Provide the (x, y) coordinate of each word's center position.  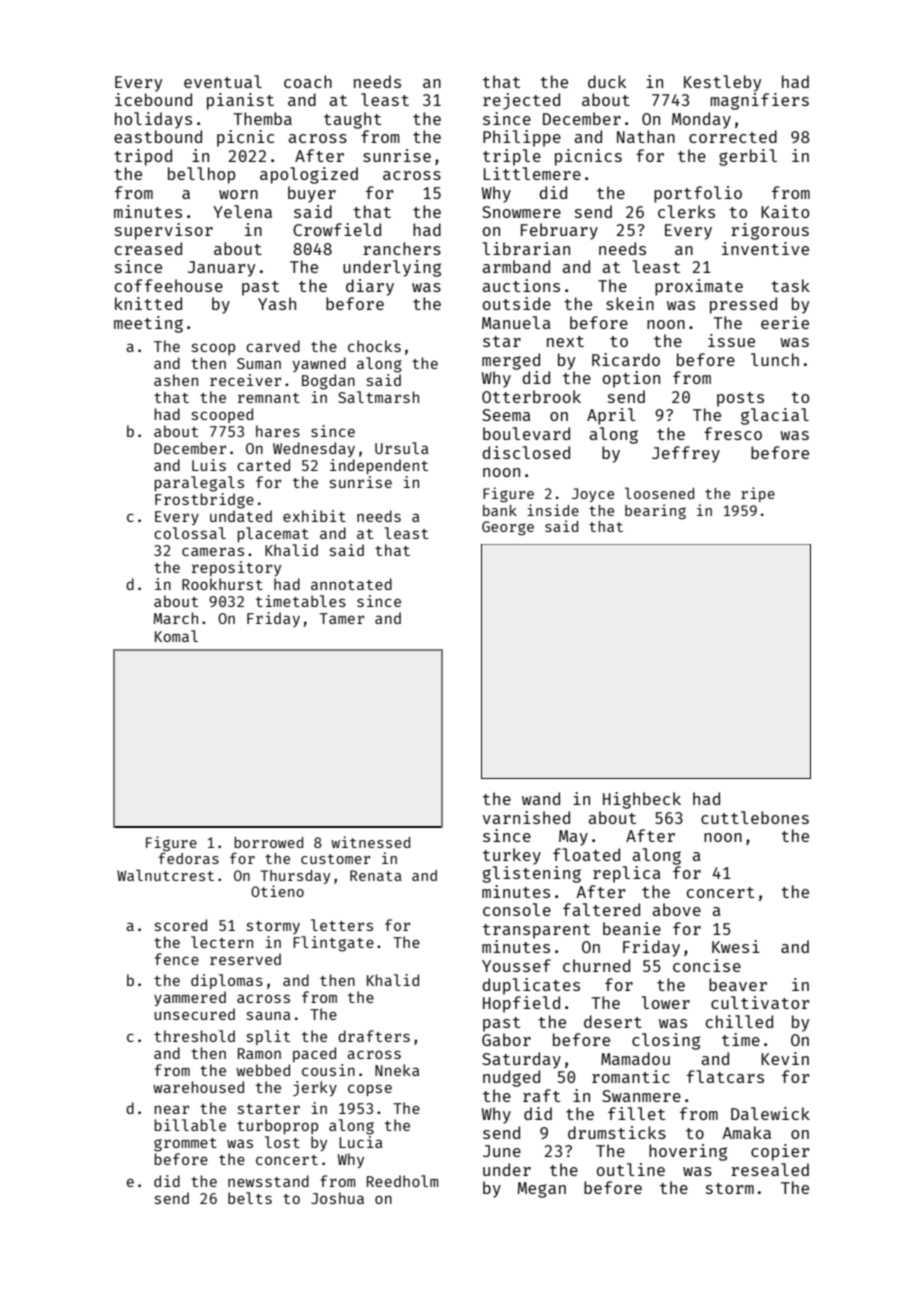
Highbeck (642, 800)
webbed (263, 1070)
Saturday (521, 1060)
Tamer (341, 618)
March (175, 618)
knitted (148, 303)
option (631, 379)
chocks (374, 346)
